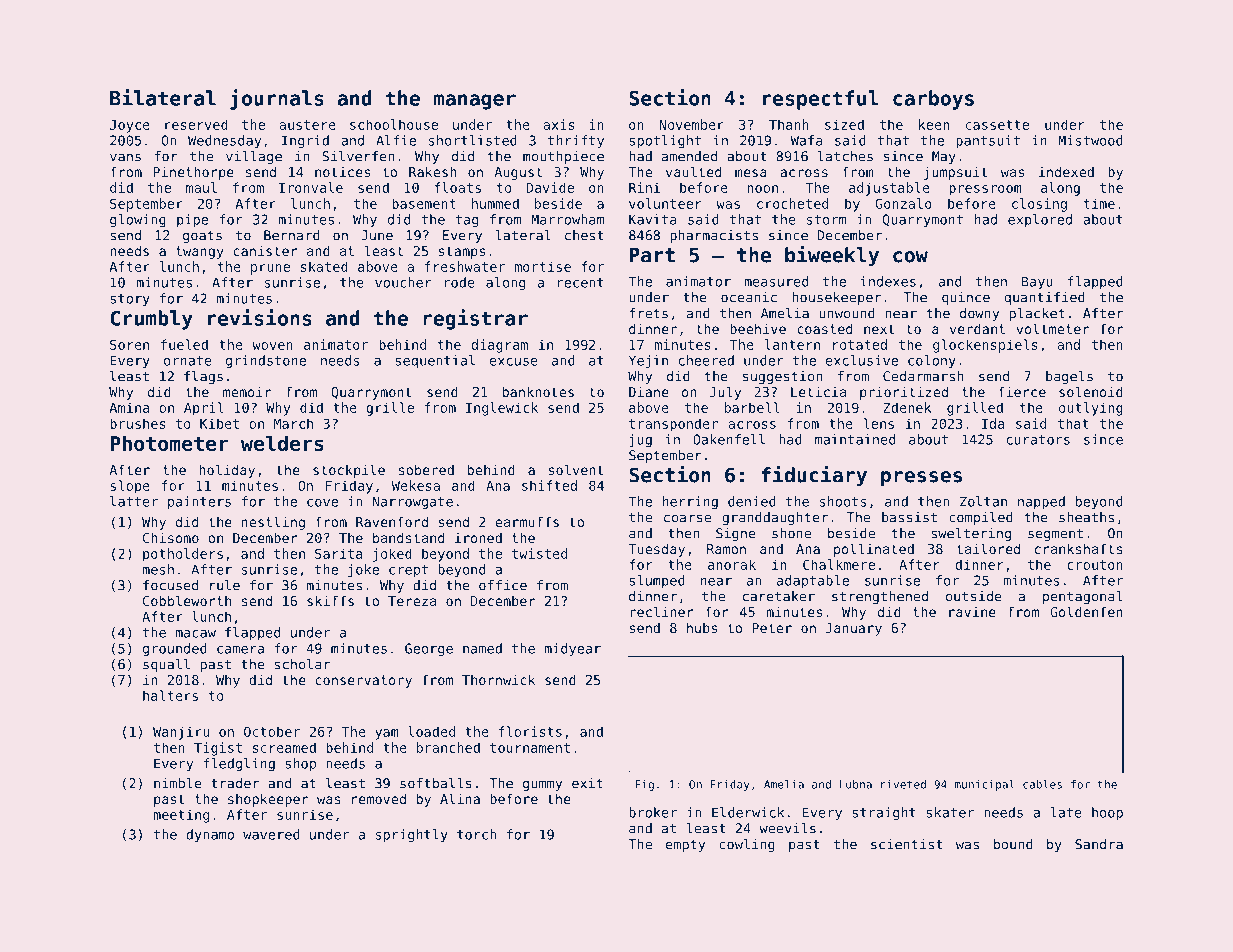 The width and height of the screenshot is (1233, 952). What do you see at coordinates (714, 236) in the screenshot?
I see `pharmacists` at bounding box center [714, 236].
